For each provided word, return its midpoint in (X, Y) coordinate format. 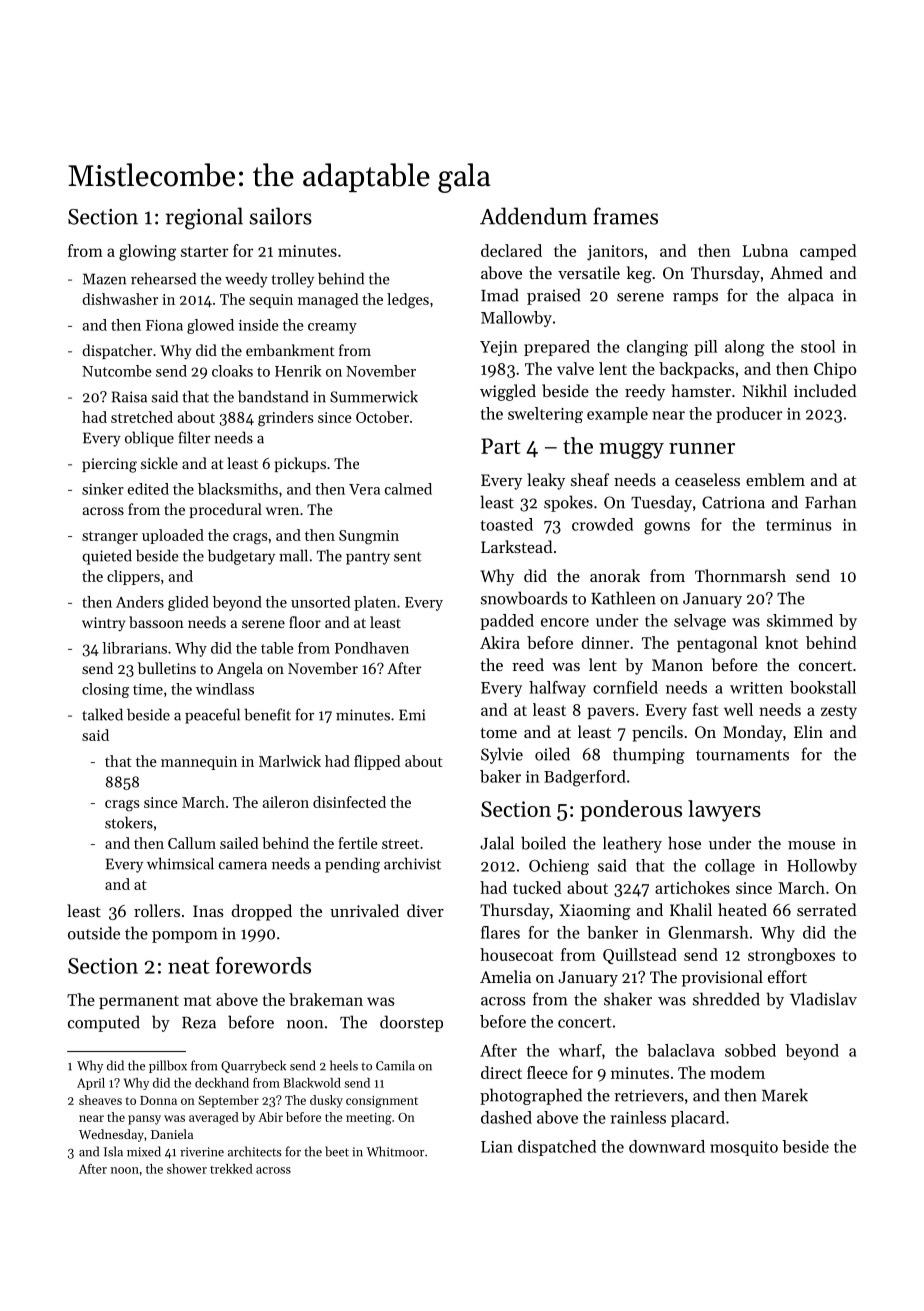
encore (565, 622)
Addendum (533, 216)
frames (625, 216)
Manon (677, 665)
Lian (497, 1147)
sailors (280, 216)
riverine (202, 1152)
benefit (267, 714)
